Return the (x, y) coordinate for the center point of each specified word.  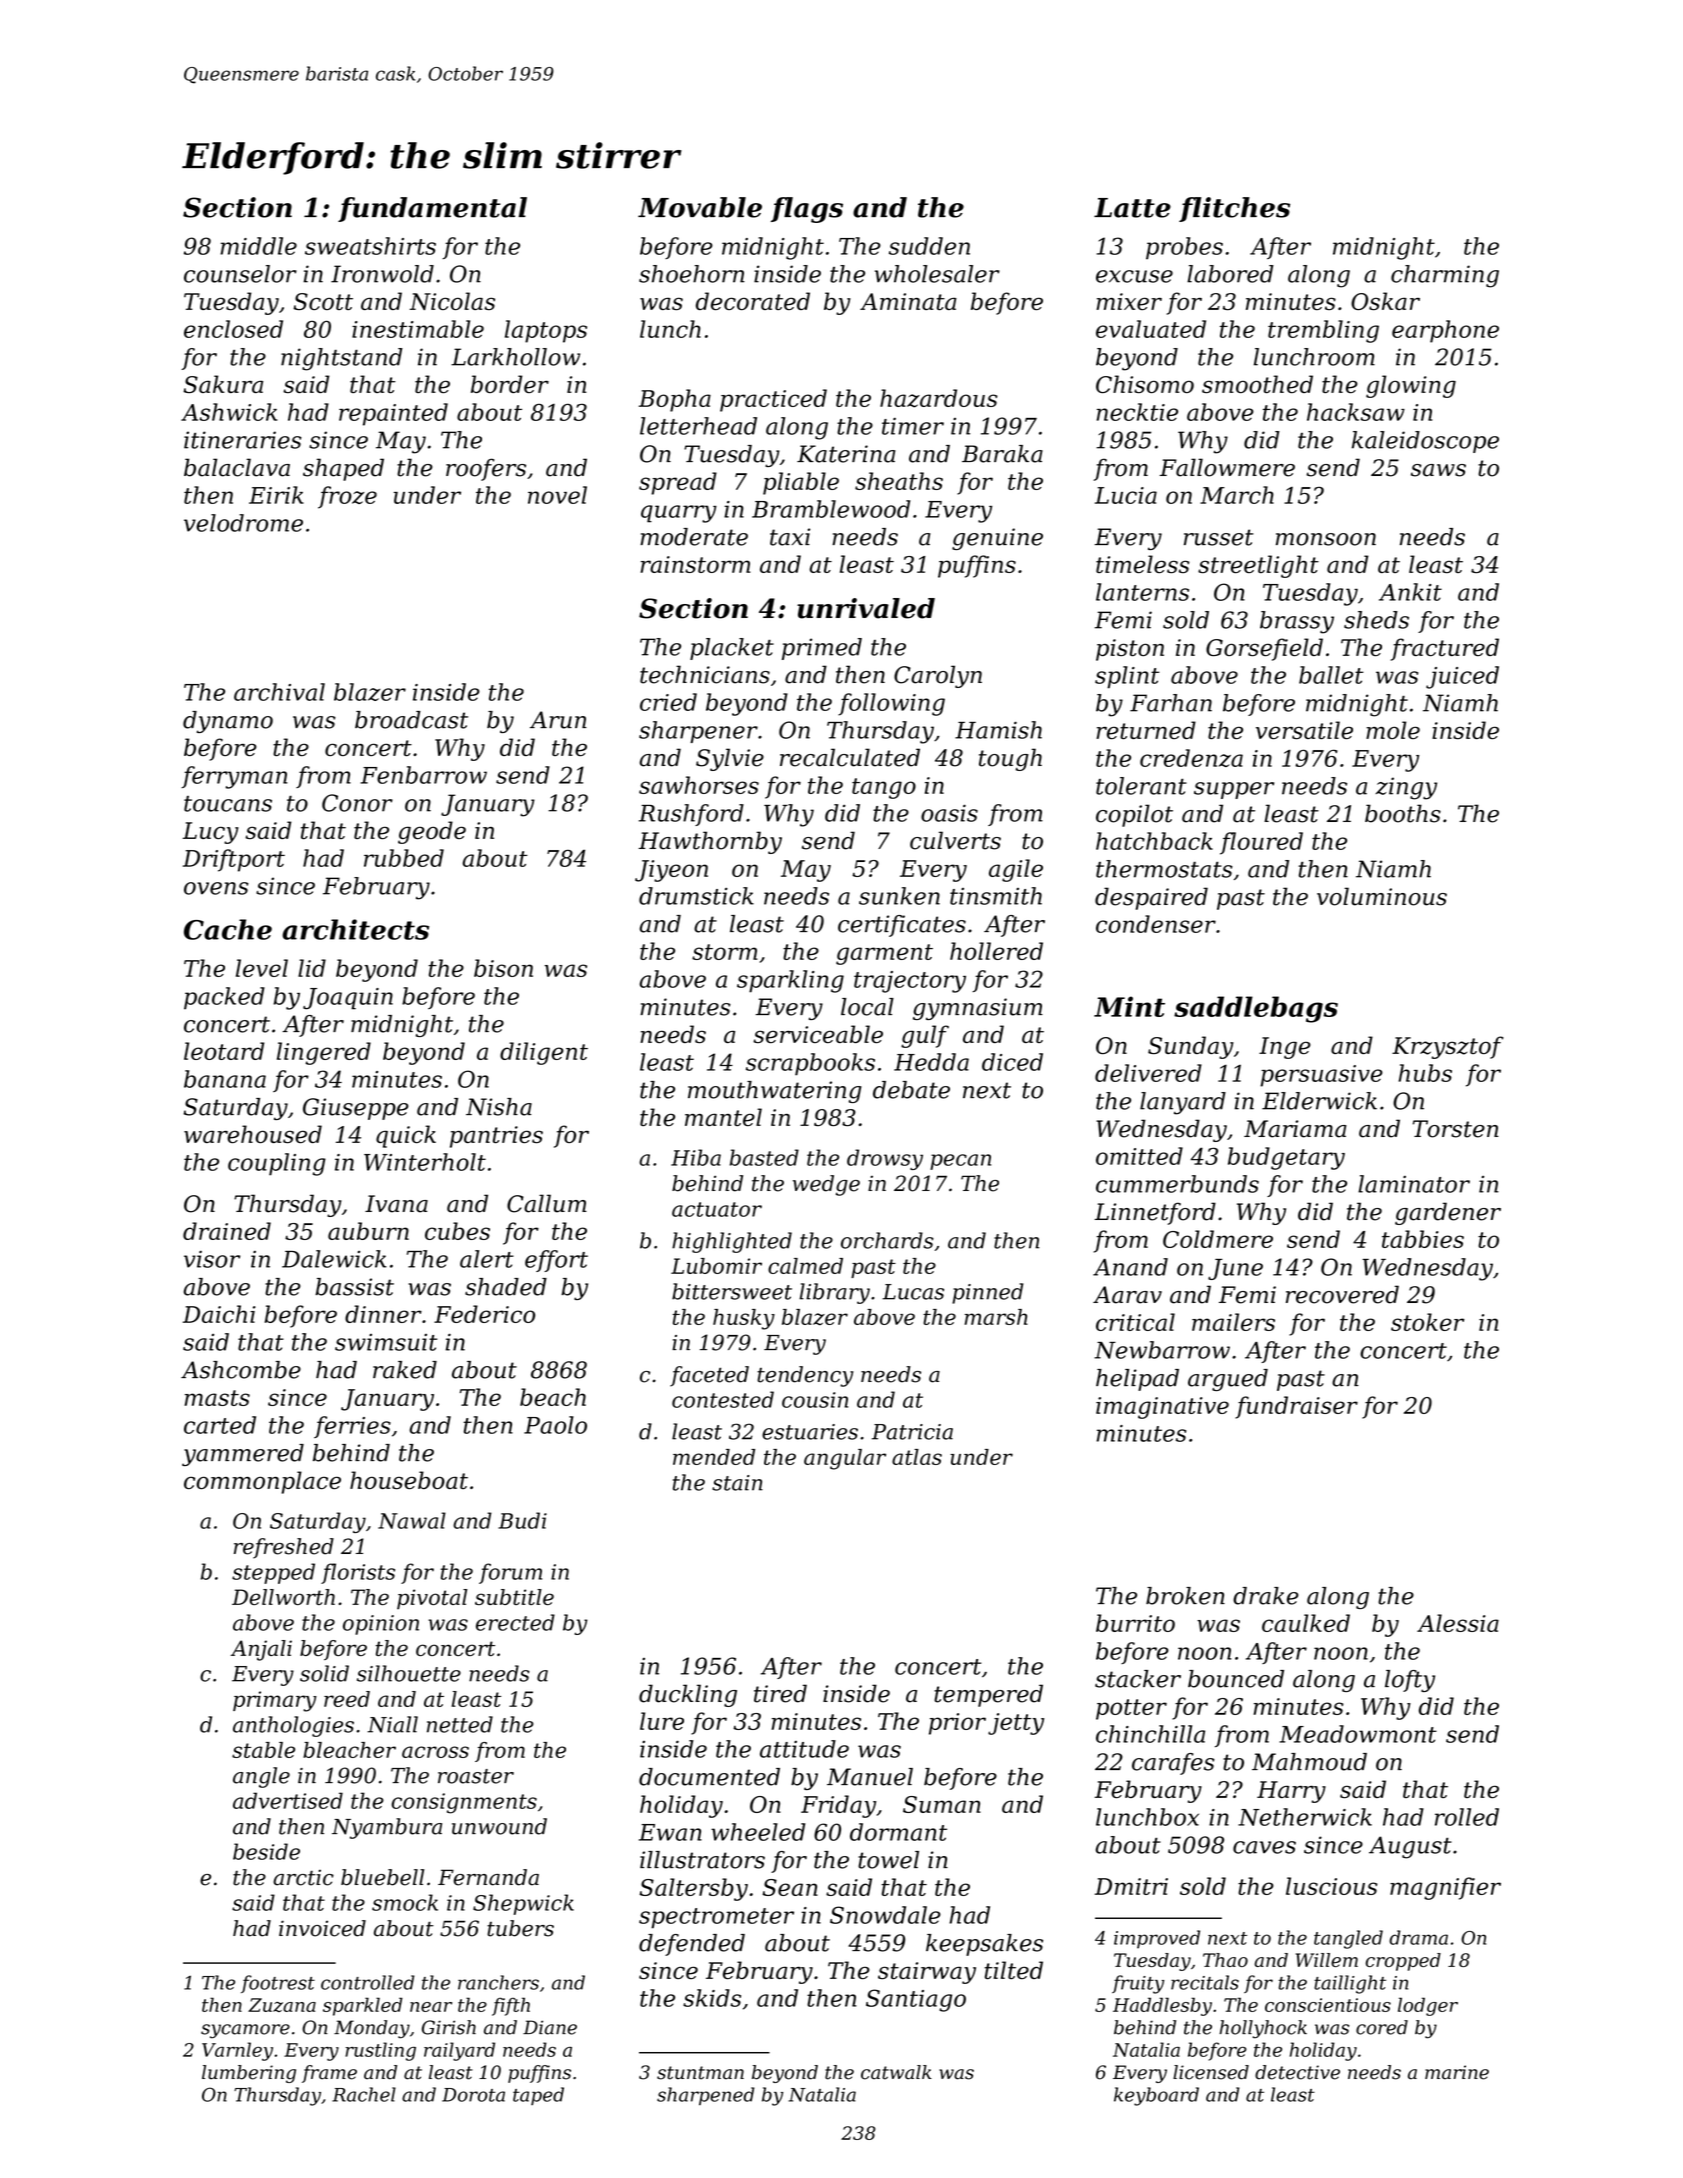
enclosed (233, 329)
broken (1185, 1596)
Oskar (1385, 301)
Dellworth (283, 1597)
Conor (357, 803)
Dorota (473, 2095)
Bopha (675, 400)
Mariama (1295, 1129)
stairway (927, 1973)
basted (764, 1157)
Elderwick (1319, 1101)
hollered (996, 951)
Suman (942, 1804)
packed (224, 998)
